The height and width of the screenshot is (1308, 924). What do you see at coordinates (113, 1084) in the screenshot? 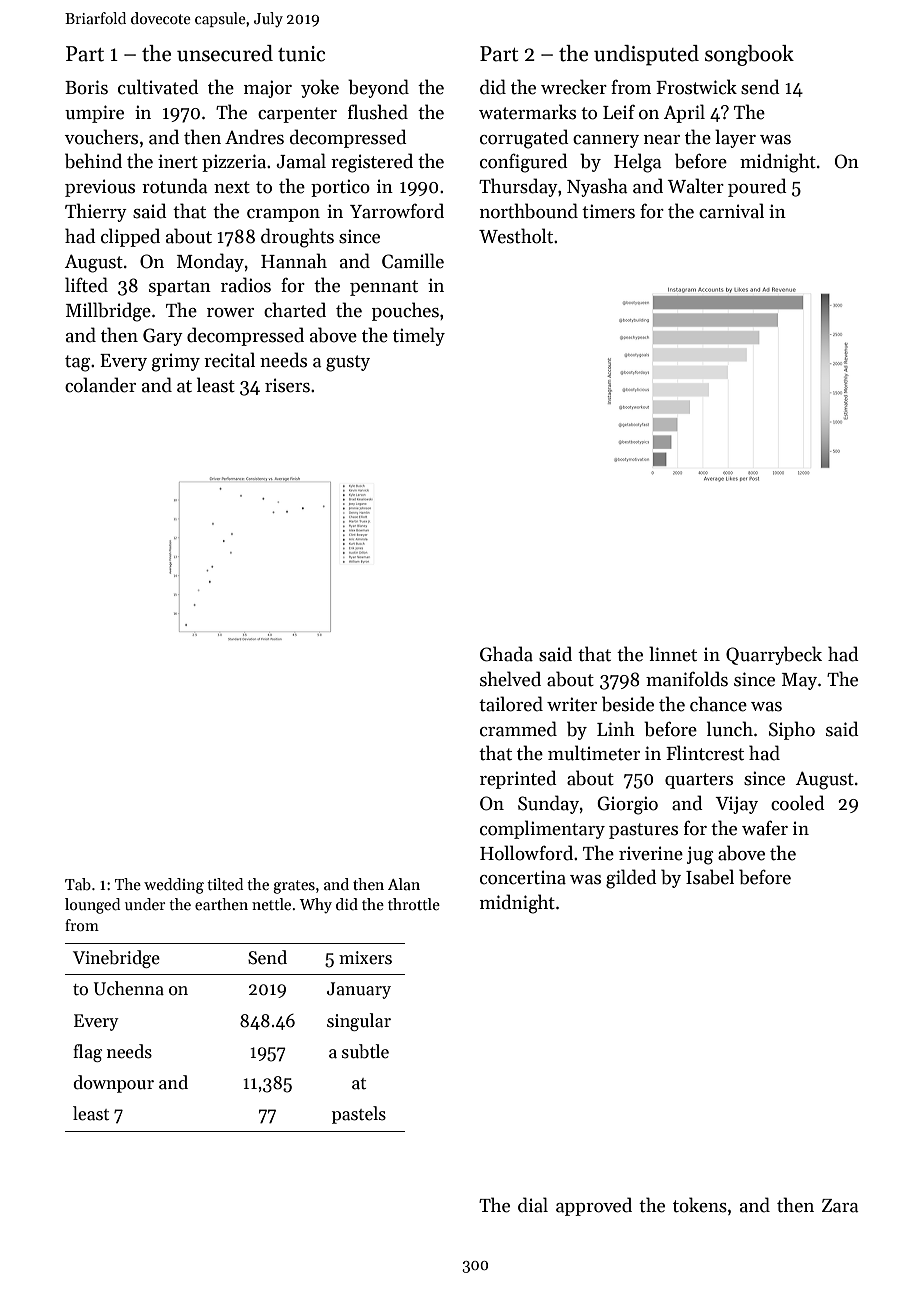
I see `downpour` at bounding box center [113, 1084].
